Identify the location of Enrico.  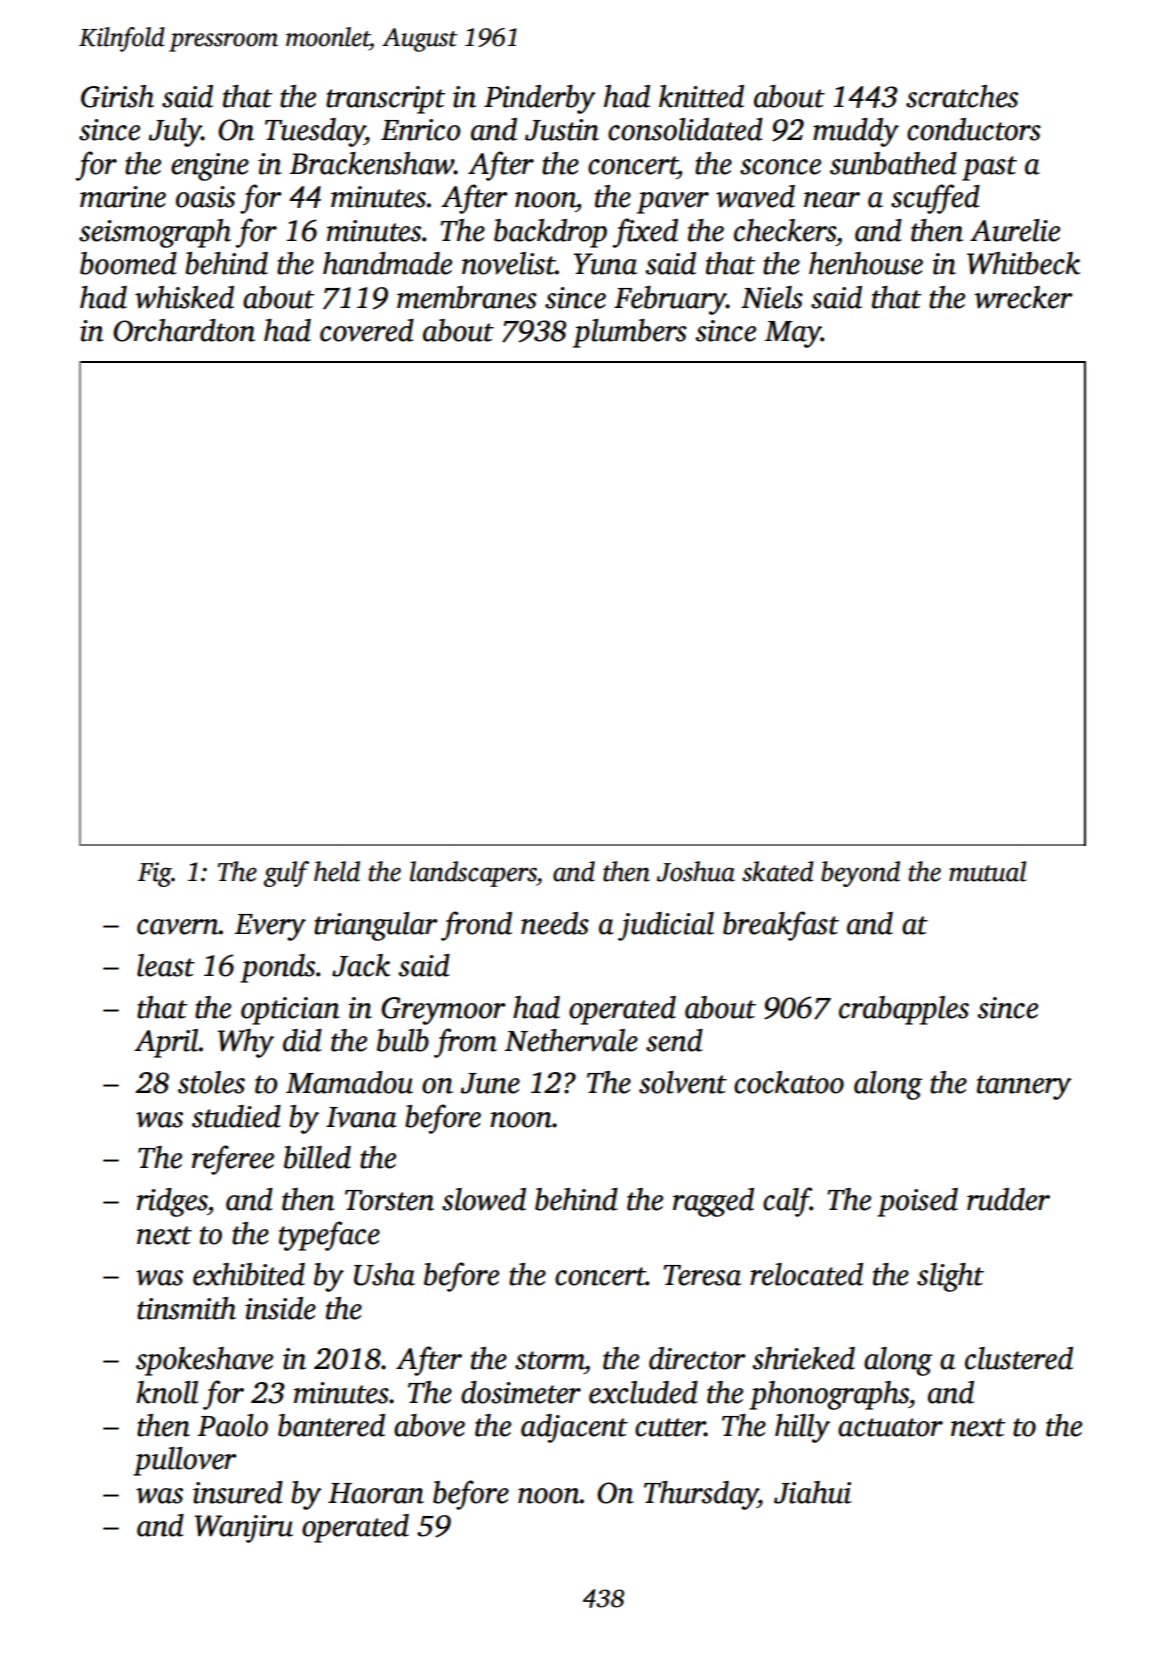
(421, 130).
